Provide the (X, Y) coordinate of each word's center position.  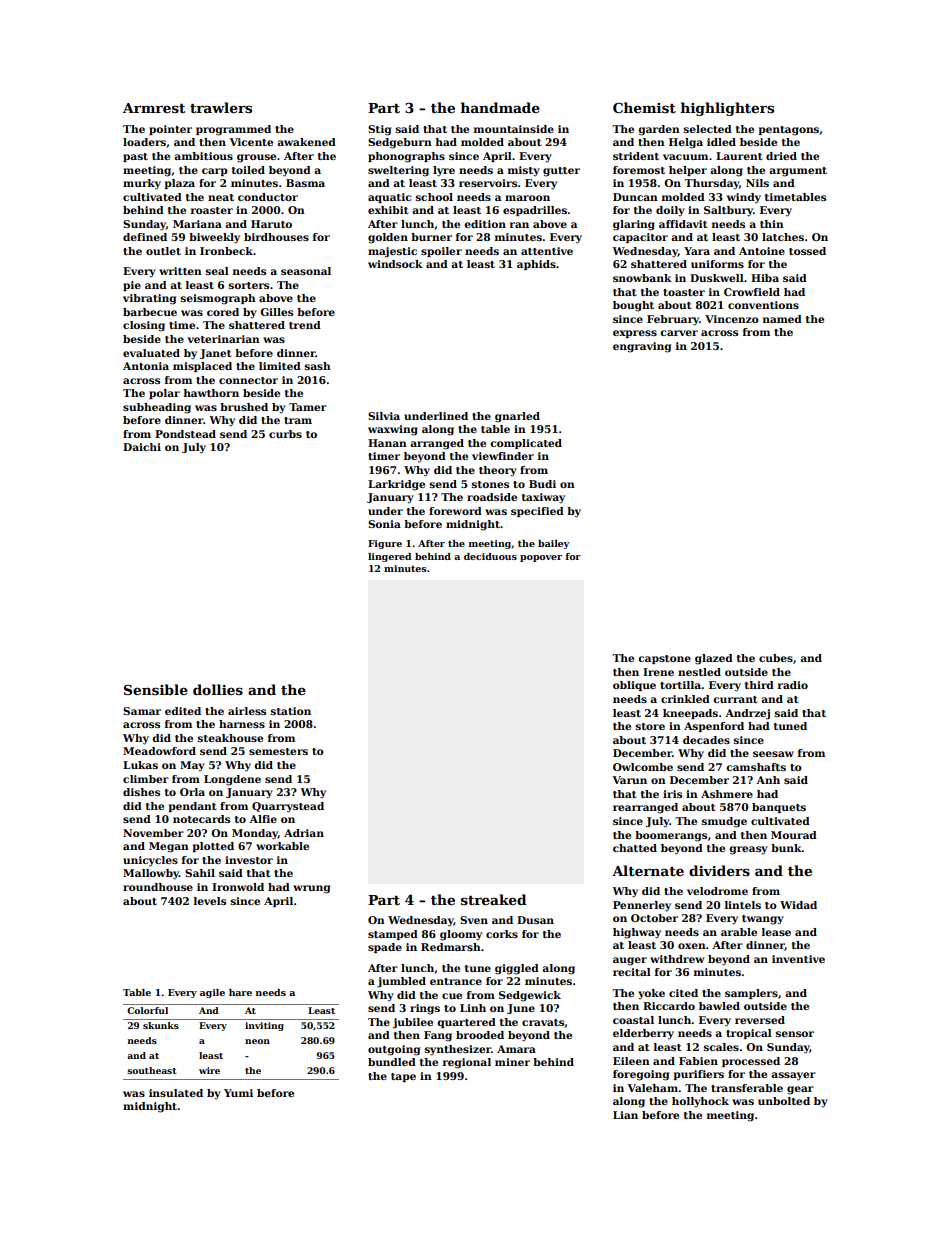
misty (524, 171)
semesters (278, 751)
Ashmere (727, 794)
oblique (634, 686)
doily (670, 211)
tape (403, 1077)
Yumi (238, 1093)
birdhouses (276, 237)
